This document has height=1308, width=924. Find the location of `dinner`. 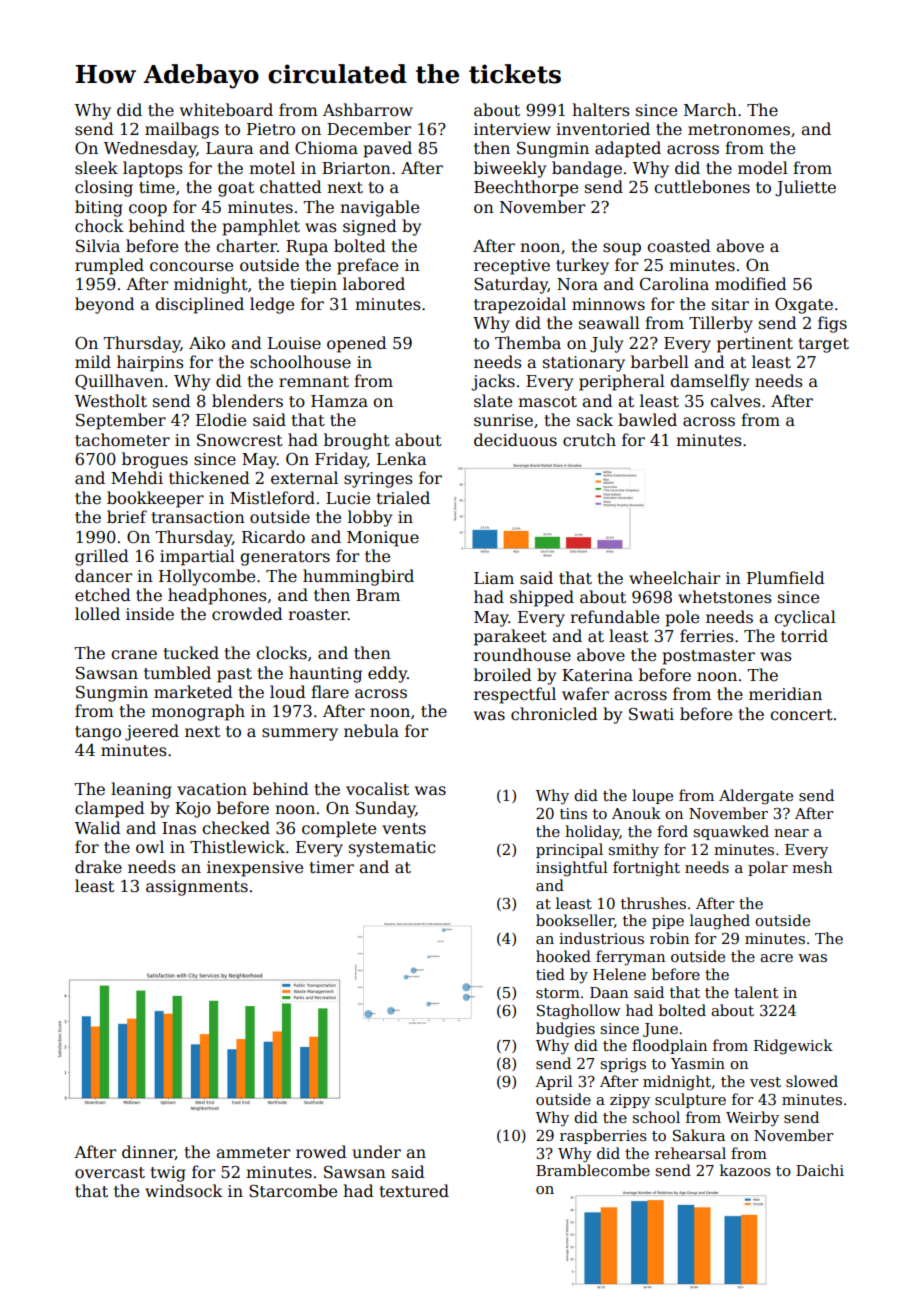

dinner is located at coordinates (148, 1152).
